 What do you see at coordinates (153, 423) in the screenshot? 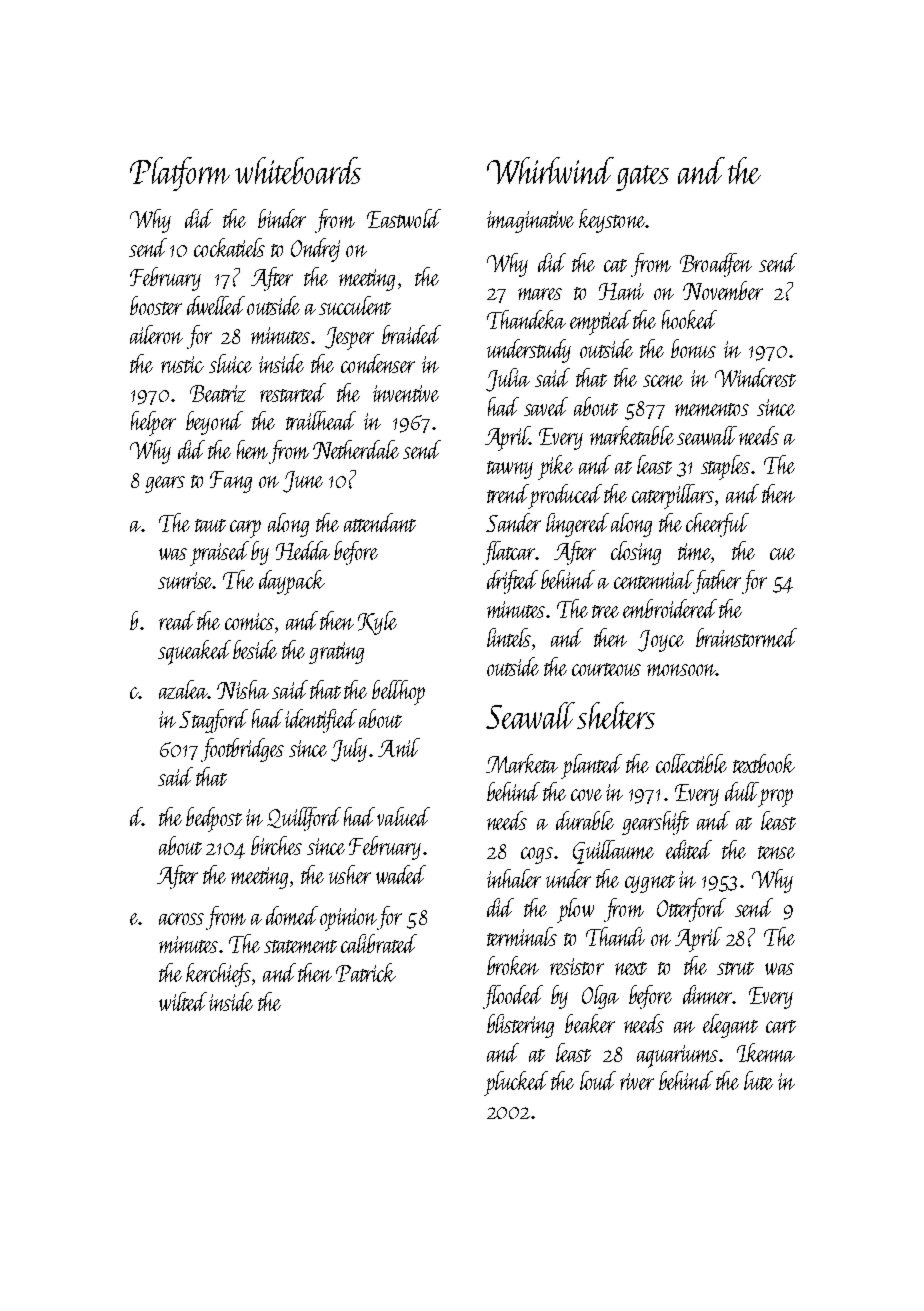
I see `helper` at bounding box center [153, 423].
